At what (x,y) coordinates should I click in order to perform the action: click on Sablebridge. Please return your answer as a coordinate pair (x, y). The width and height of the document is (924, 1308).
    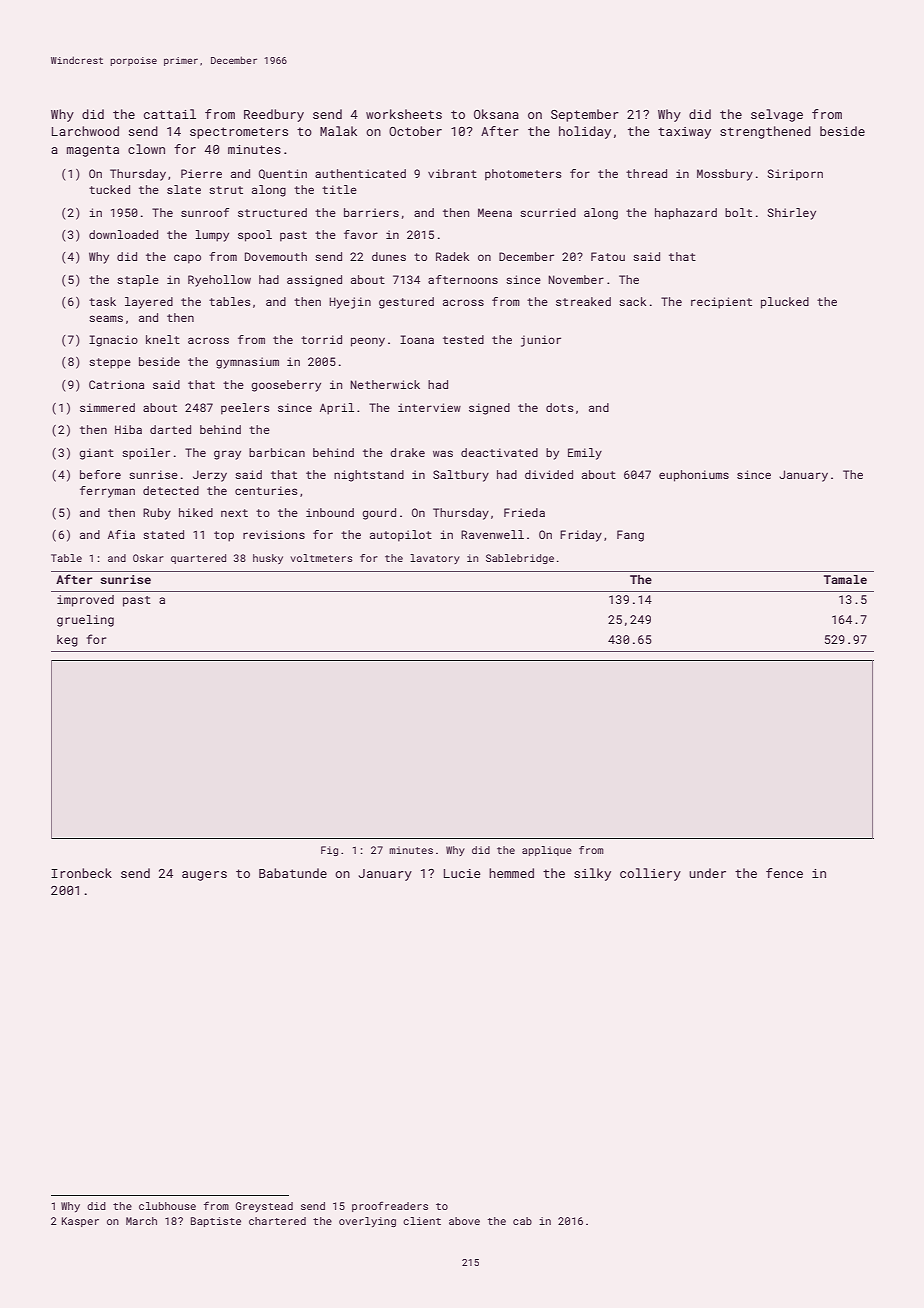
    Looking at the image, I should click on (520, 559).
